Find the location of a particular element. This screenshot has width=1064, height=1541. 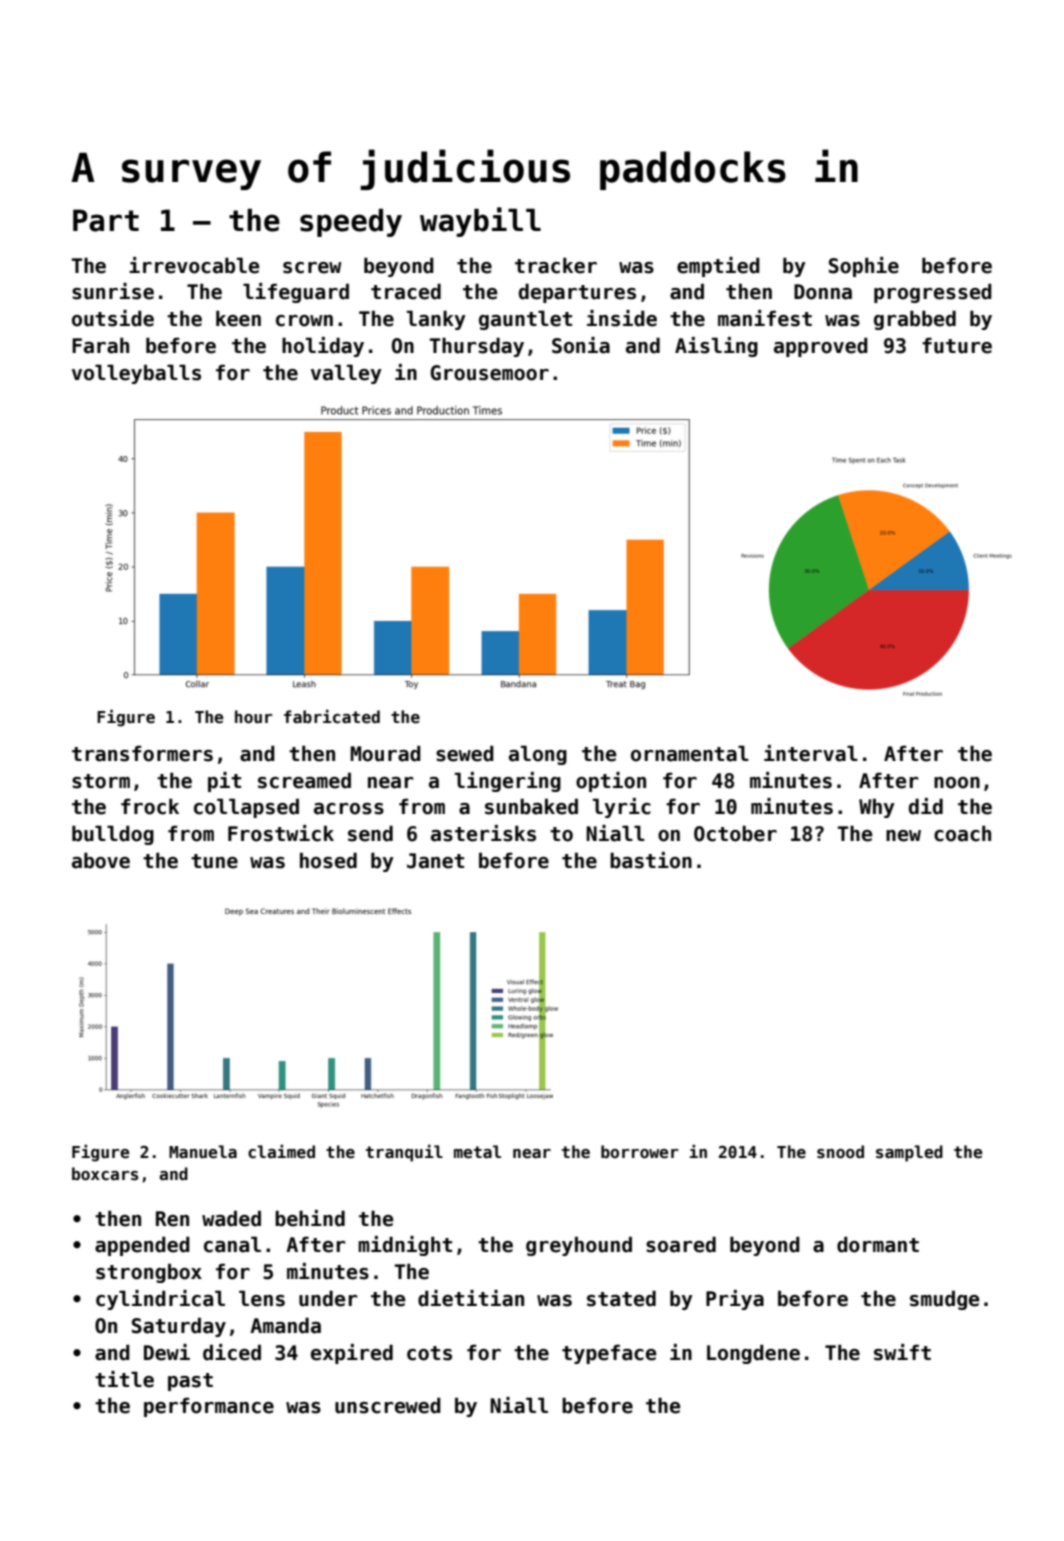

emptied is located at coordinates (718, 267).
